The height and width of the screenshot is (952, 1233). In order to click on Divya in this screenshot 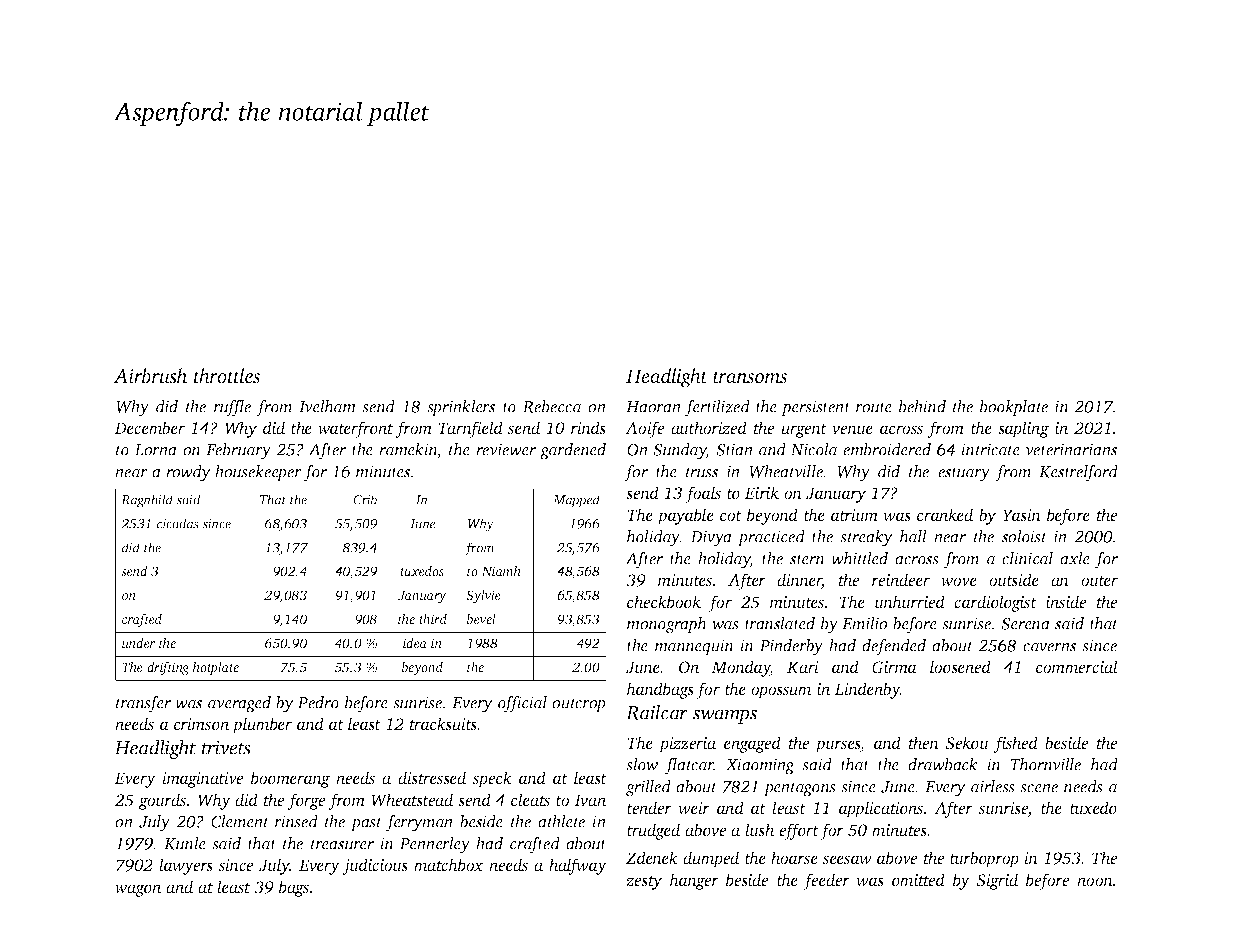, I will do `click(711, 538)`.
